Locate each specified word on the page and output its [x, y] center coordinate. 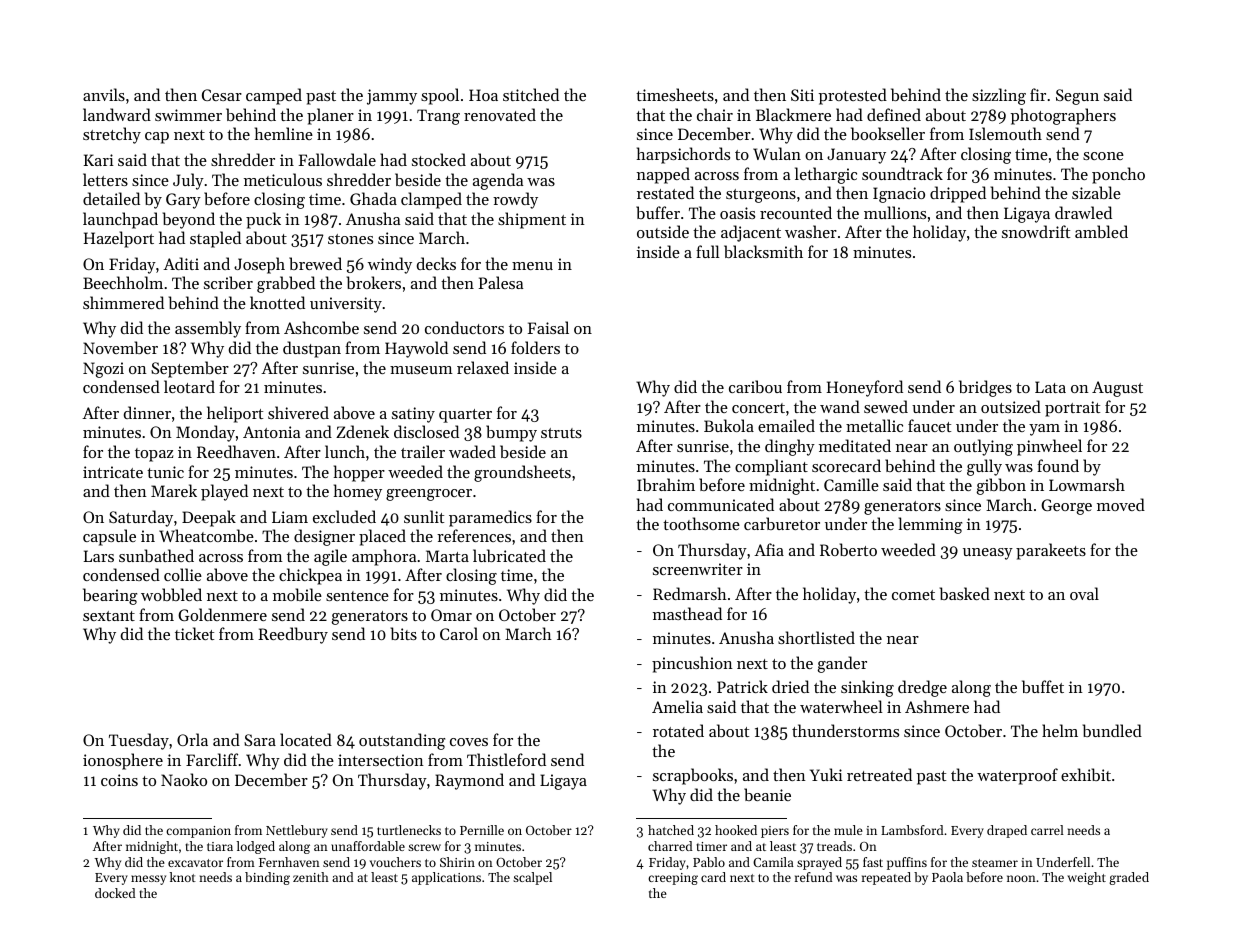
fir [1038, 94]
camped [274, 96]
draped [1007, 831]
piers [775, 832]
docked [115, 893]
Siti [802, 95]
